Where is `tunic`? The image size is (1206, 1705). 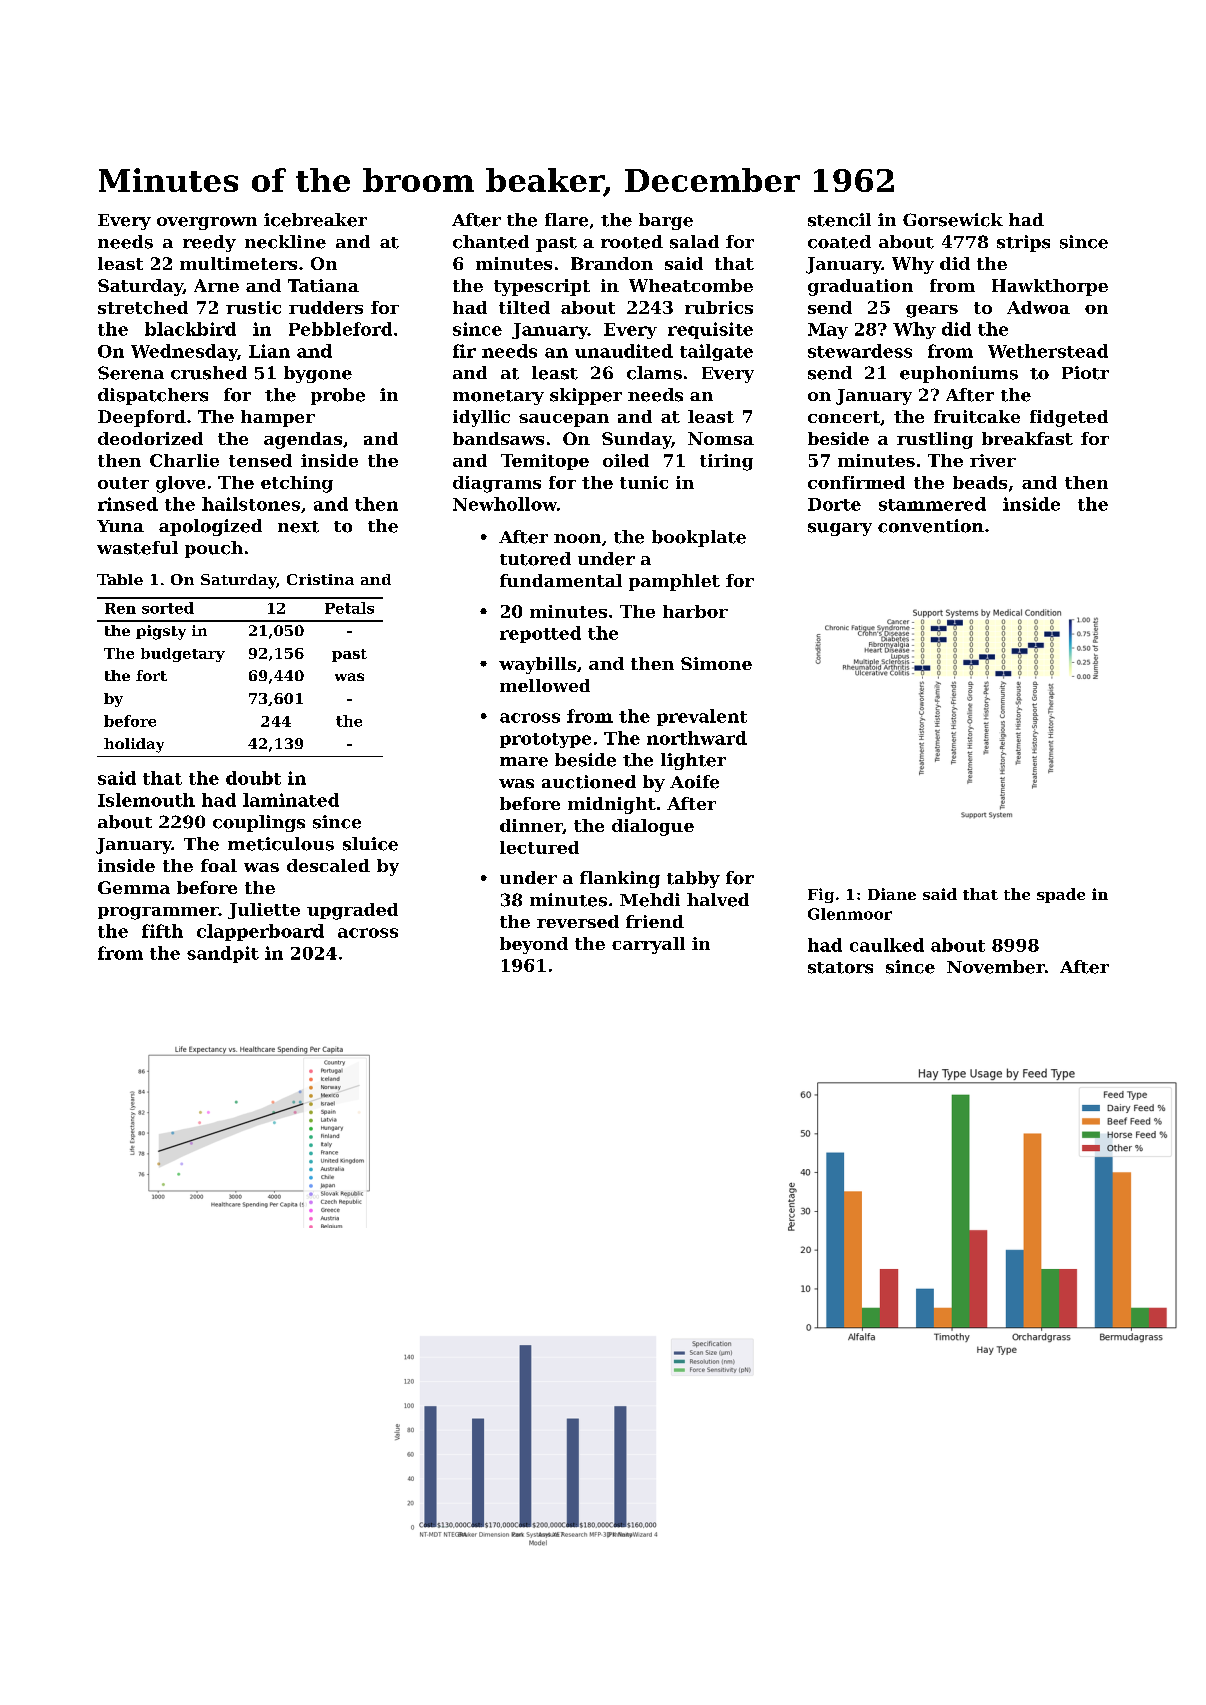 tunic is located at coordinates (644, 482).
